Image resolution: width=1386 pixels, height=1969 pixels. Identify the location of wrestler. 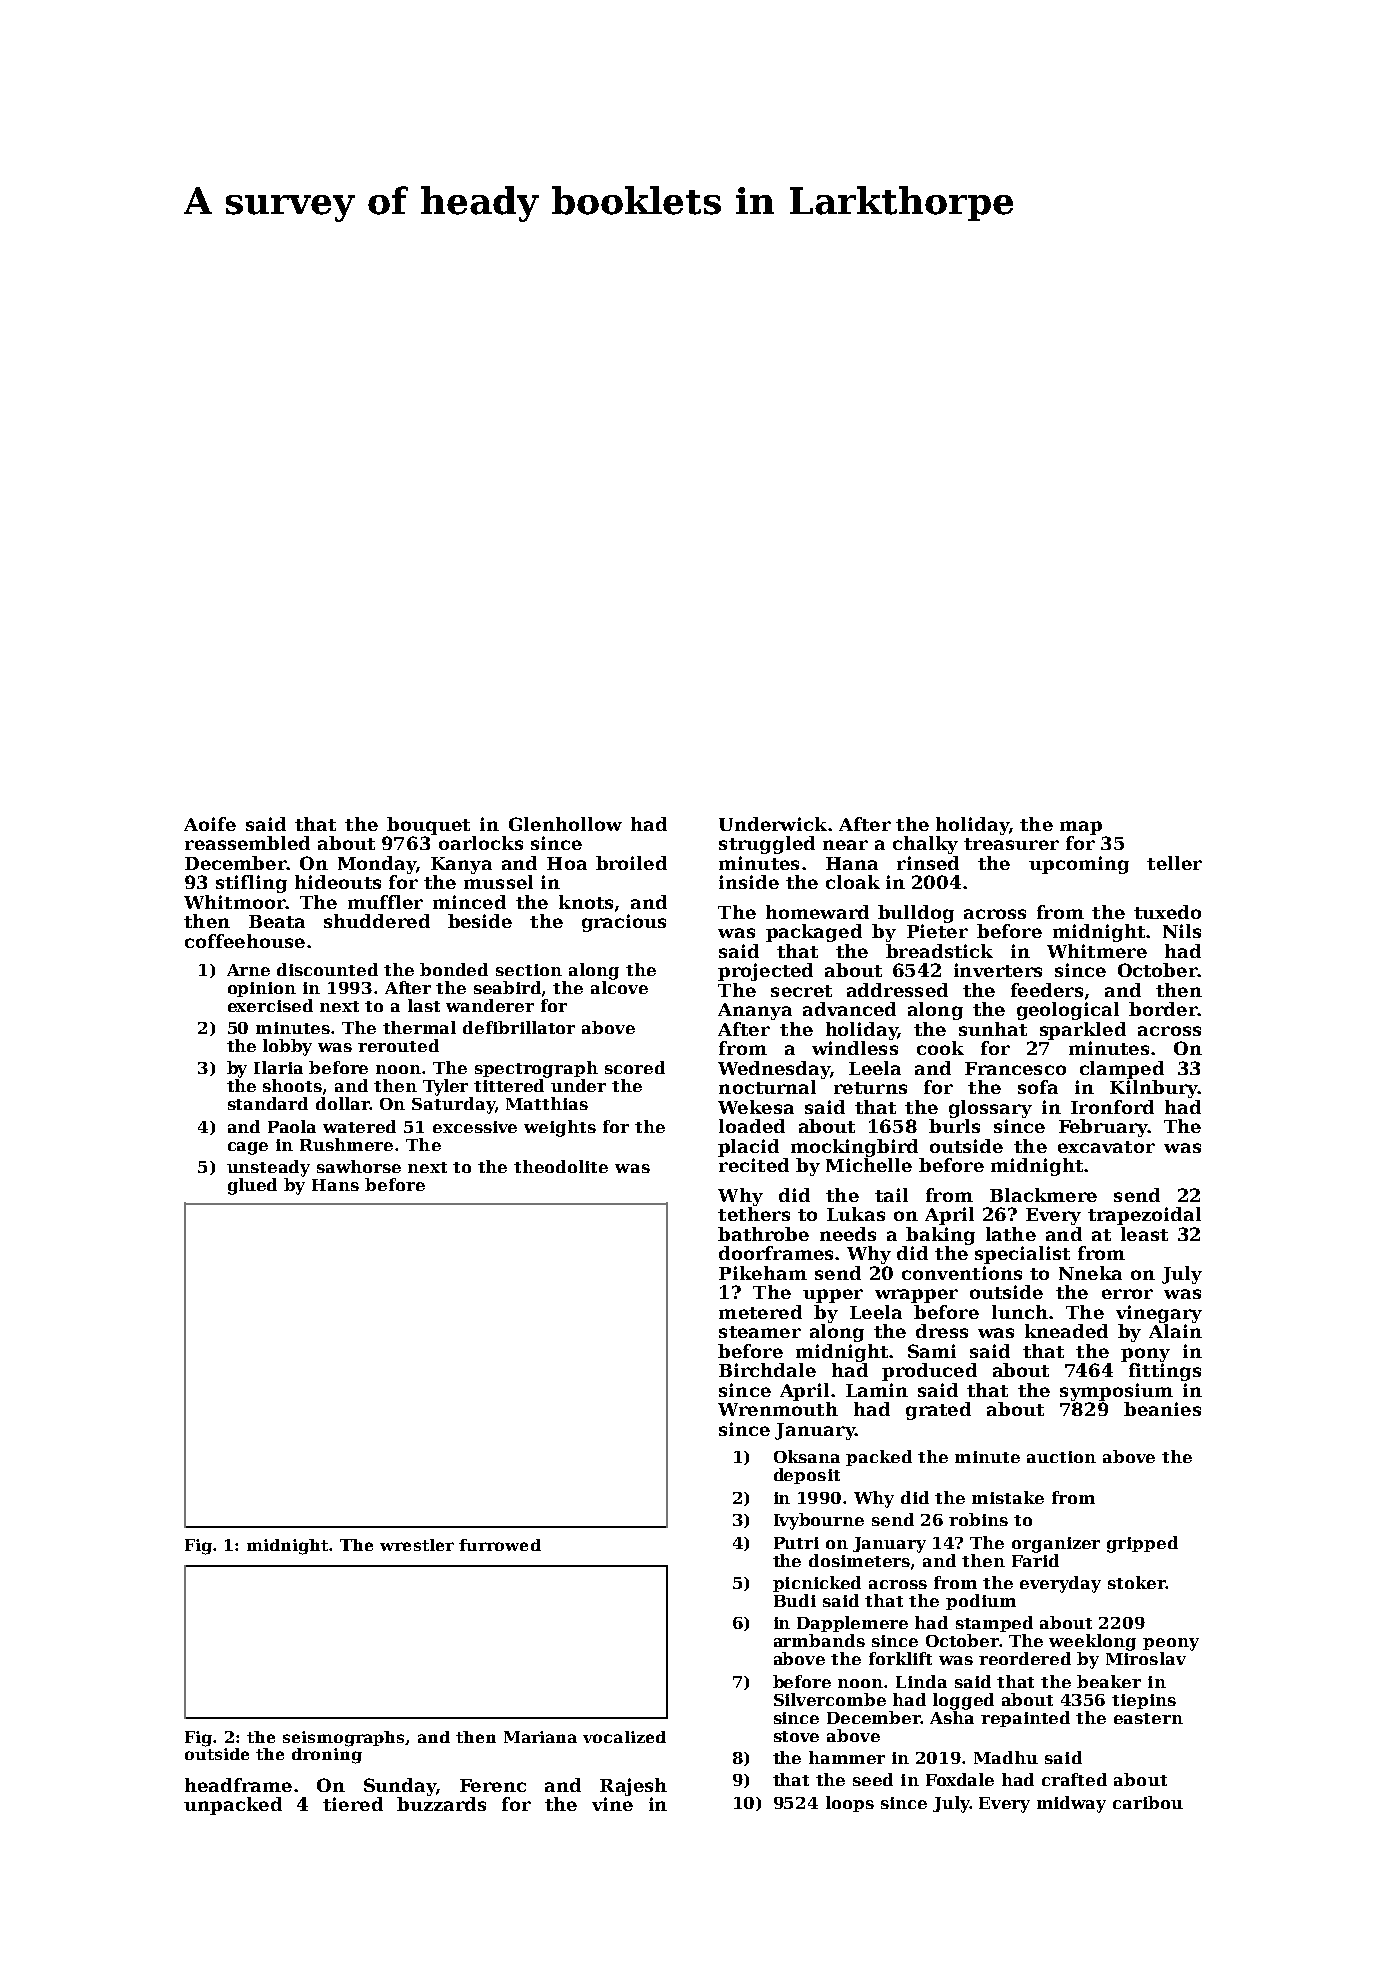
(417, 1545).
